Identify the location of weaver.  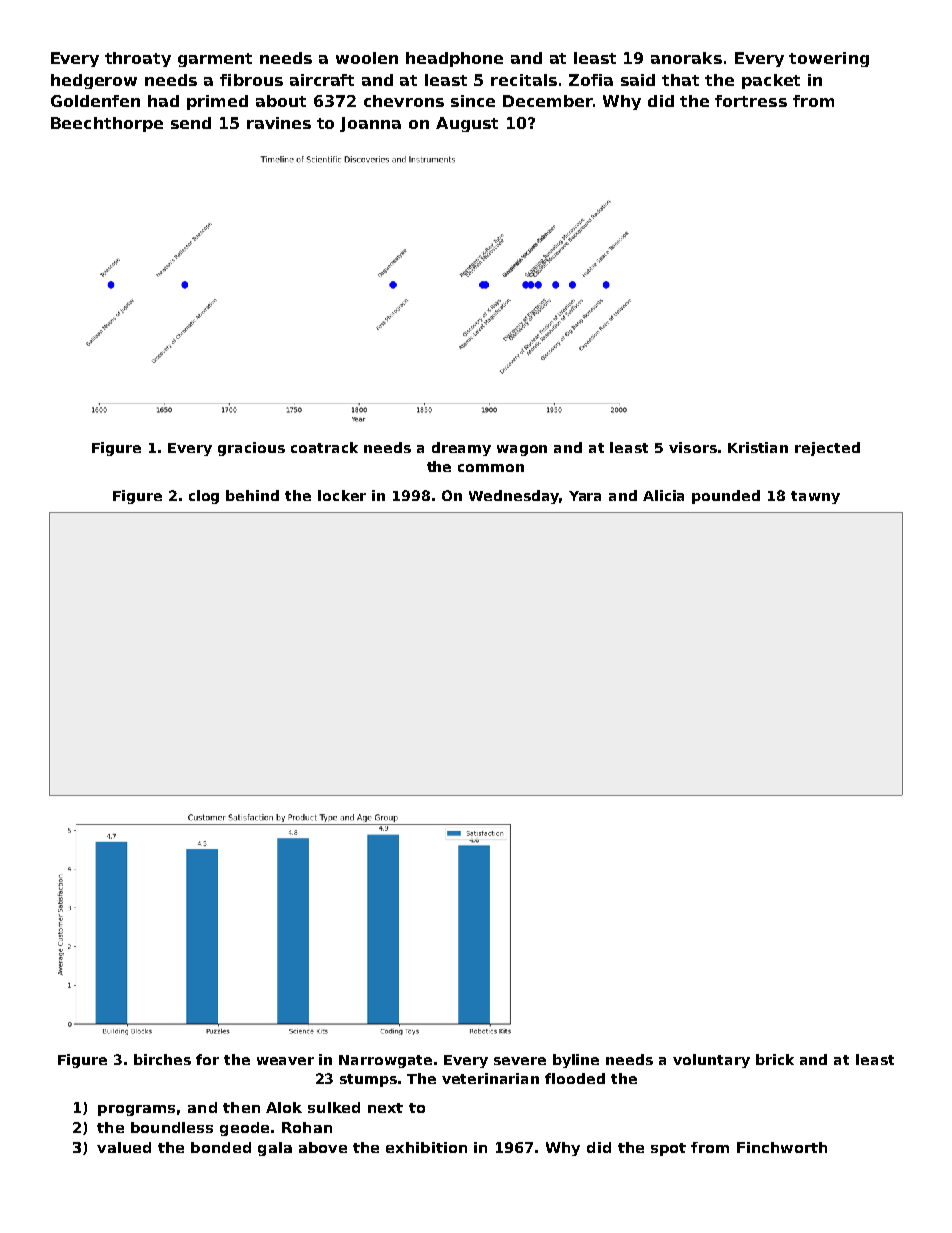
(285, 1061).
